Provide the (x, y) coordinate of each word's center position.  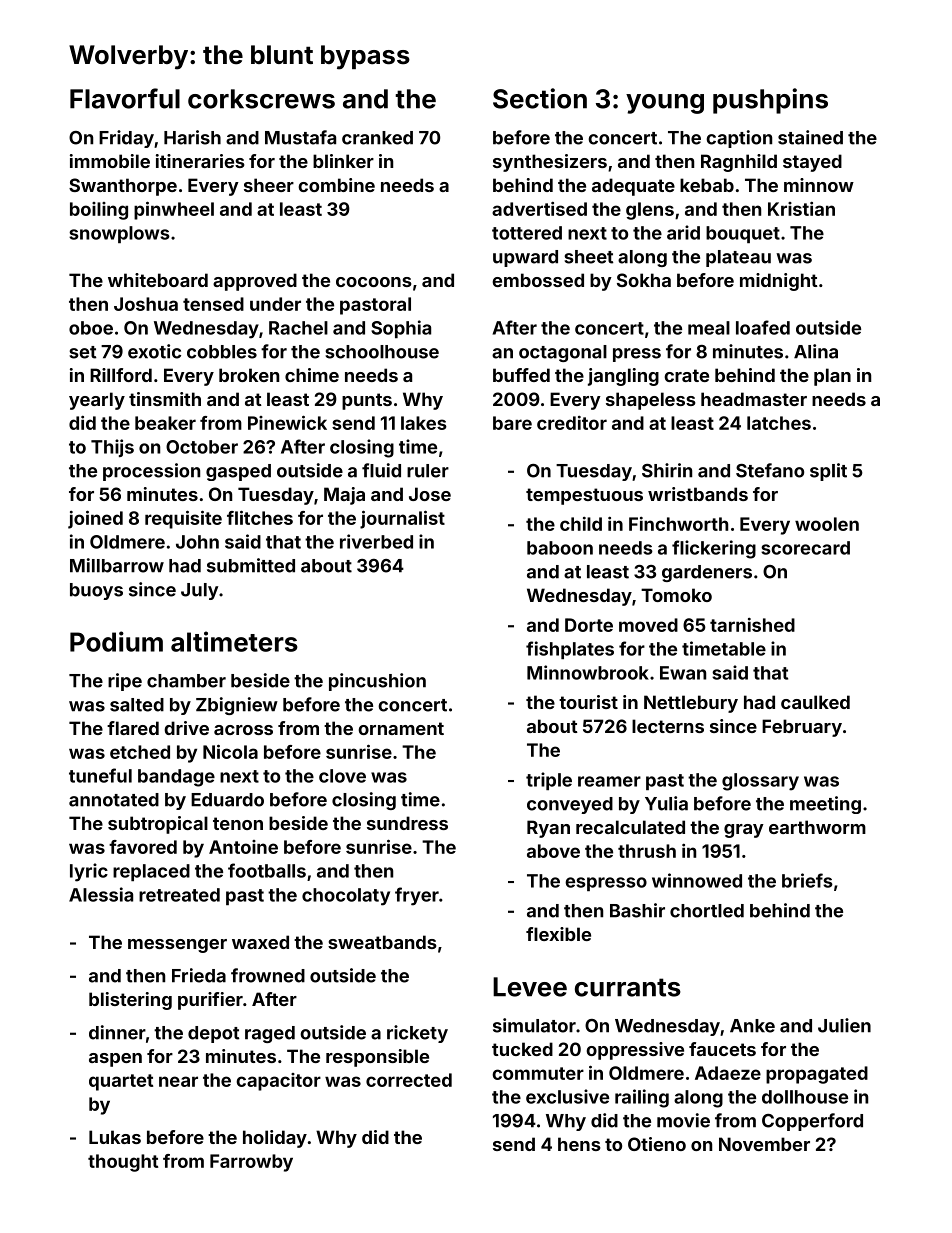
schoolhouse (382, 352)
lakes (424, 423)
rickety (417, 1034)
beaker (165, 423)
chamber (186, 681)
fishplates (570, 650)
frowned (268, 975)
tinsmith (165, 399)
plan (832, 377)
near (178, 1081)
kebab (707, 185)
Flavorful (125, 98)
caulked (815, 702)
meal (709, 328)
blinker (343, 161)
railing (642, 1098)
